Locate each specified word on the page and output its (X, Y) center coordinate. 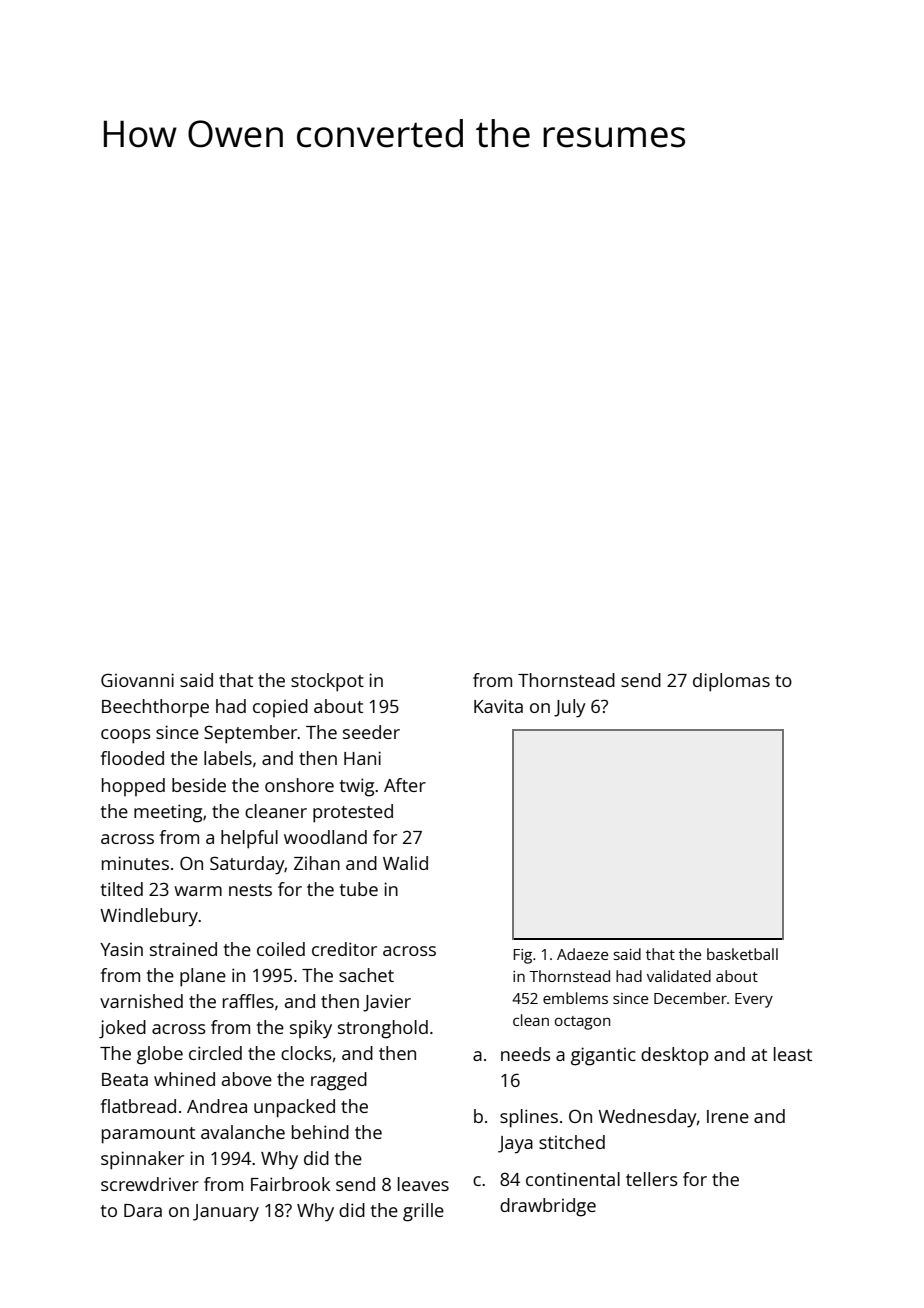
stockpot (327, 682)
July (570, 708)
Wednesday (647, 1118)
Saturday (247, 865)
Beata (125, 1079)
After (405, 785)
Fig (522, 956)
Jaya (515, 1145)
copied (280, 708)
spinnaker (142, 1160)
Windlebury (149, 917)
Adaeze (582, 954)
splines (529, 1118)
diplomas (731, 682)
